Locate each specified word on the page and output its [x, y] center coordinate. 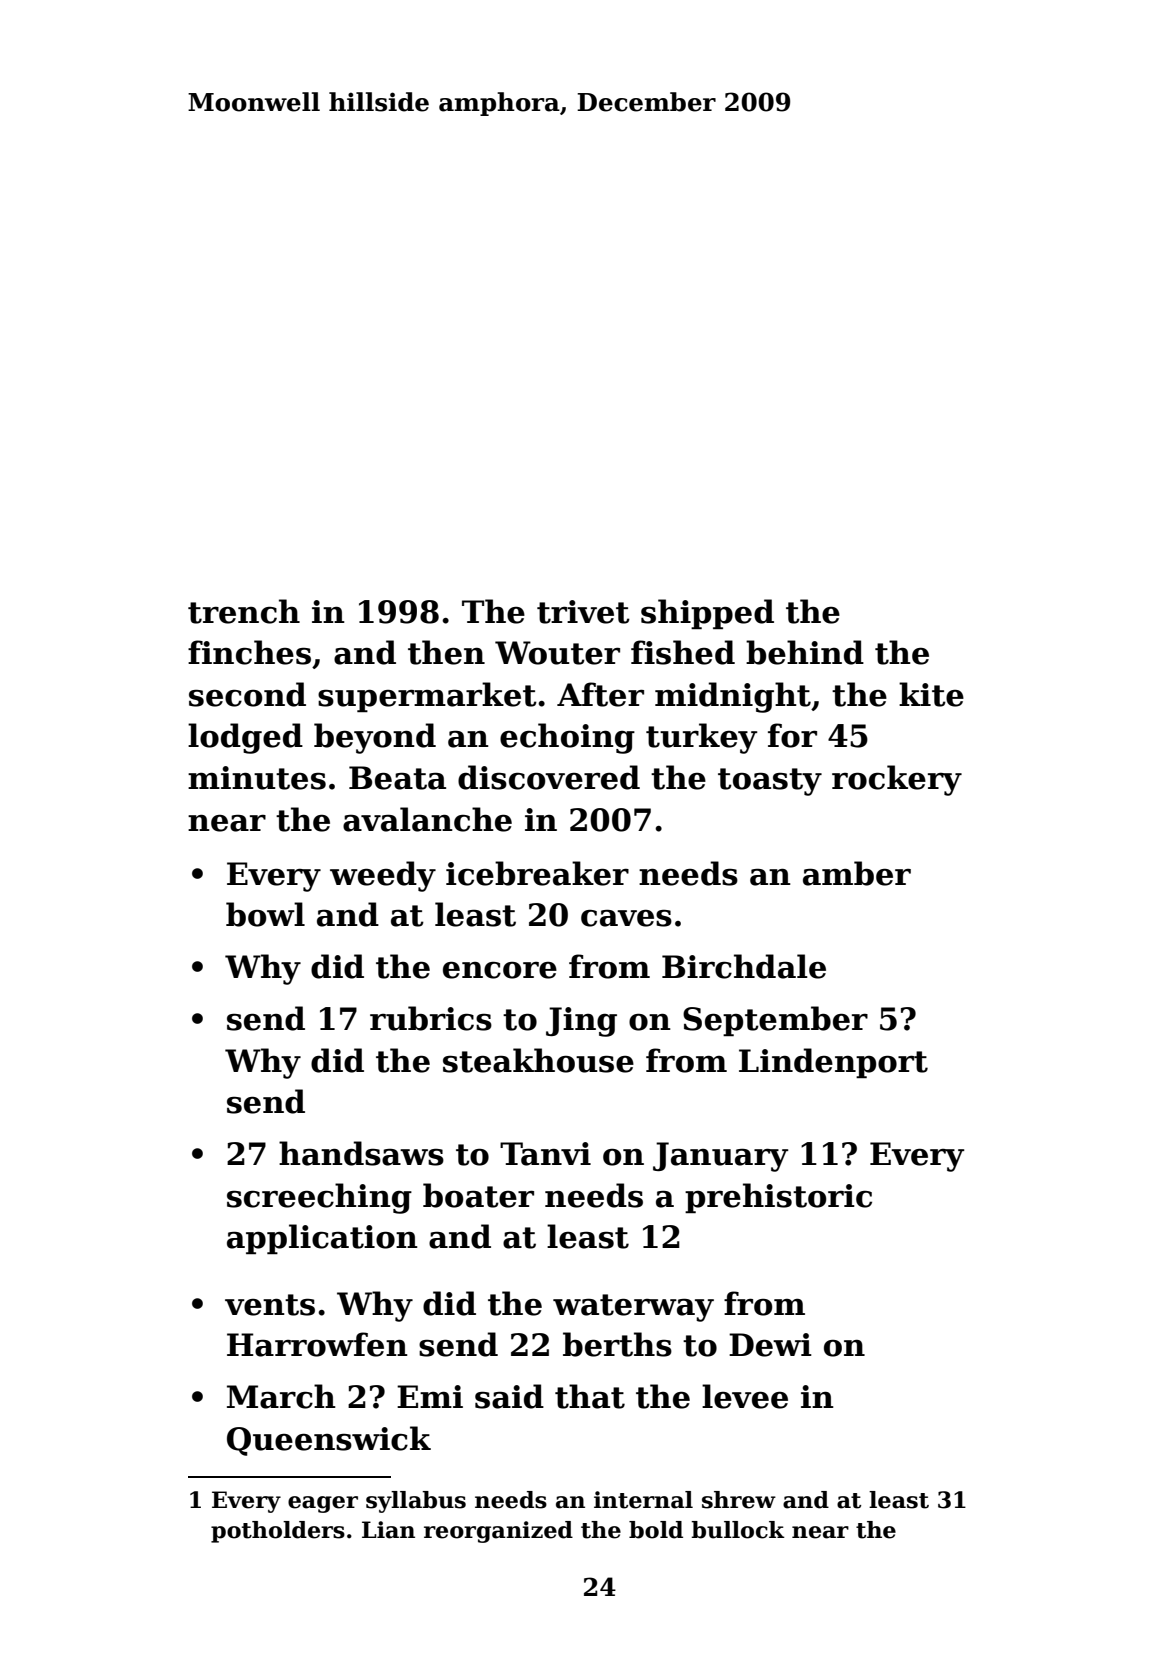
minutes [257, 778]
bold [656, 1530]
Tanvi [545, 1154]
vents [270, 1305]
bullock [738, 1530]
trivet [583, 612]
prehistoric [778, 1198]
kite [931, 694]
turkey [702, 738]
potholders [278, 1532]
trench [244, 611]
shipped [707, 614]
